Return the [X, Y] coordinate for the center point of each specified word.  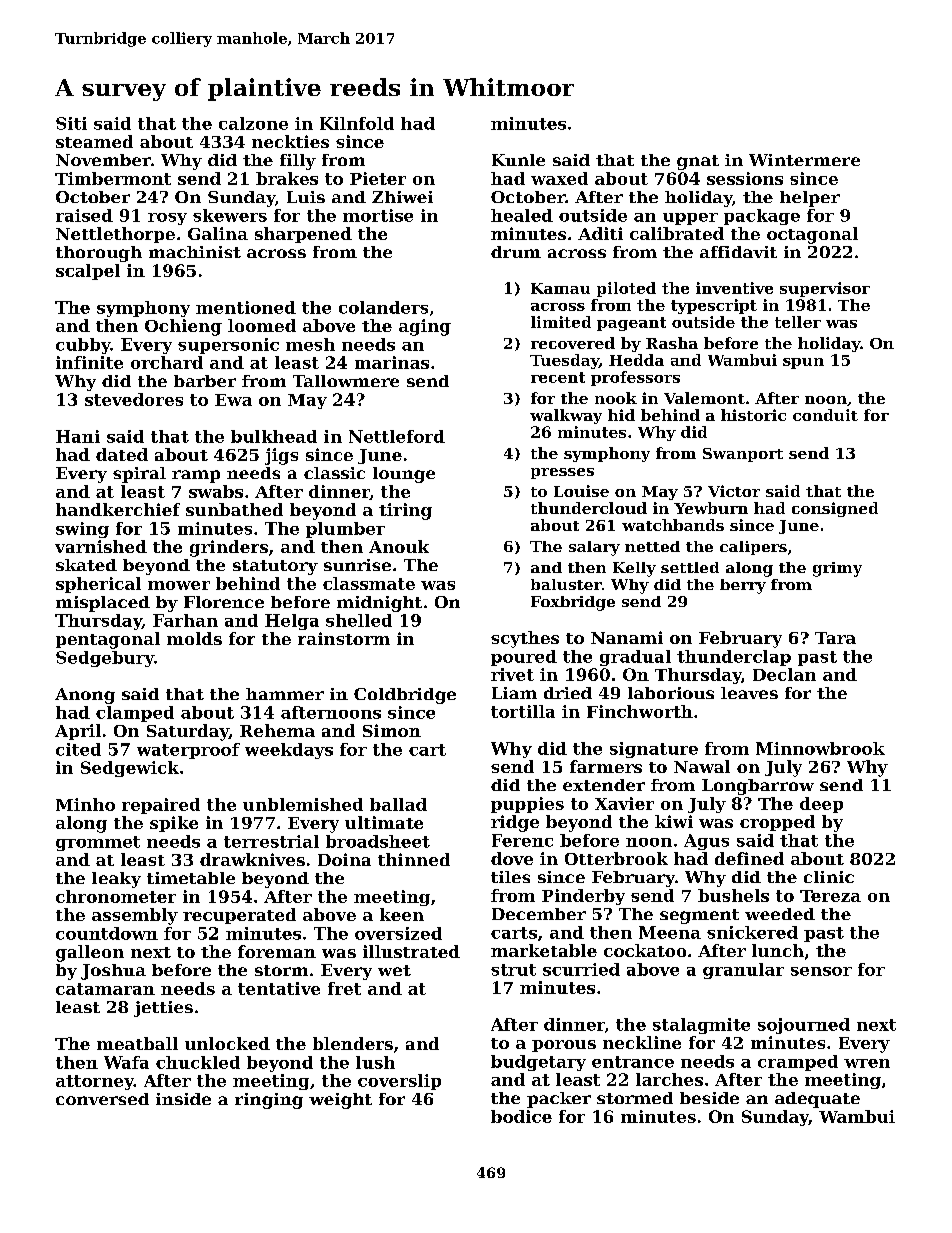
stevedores [134, 399]
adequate [817, 1100]
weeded [780, 914]
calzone [253, 123]
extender [604, 785]
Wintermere [804, 160]
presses [562, 473]
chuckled [198, 1062]
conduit [825, 415]
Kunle [518, 160]
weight [340, 1101]
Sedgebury [105, 659]
